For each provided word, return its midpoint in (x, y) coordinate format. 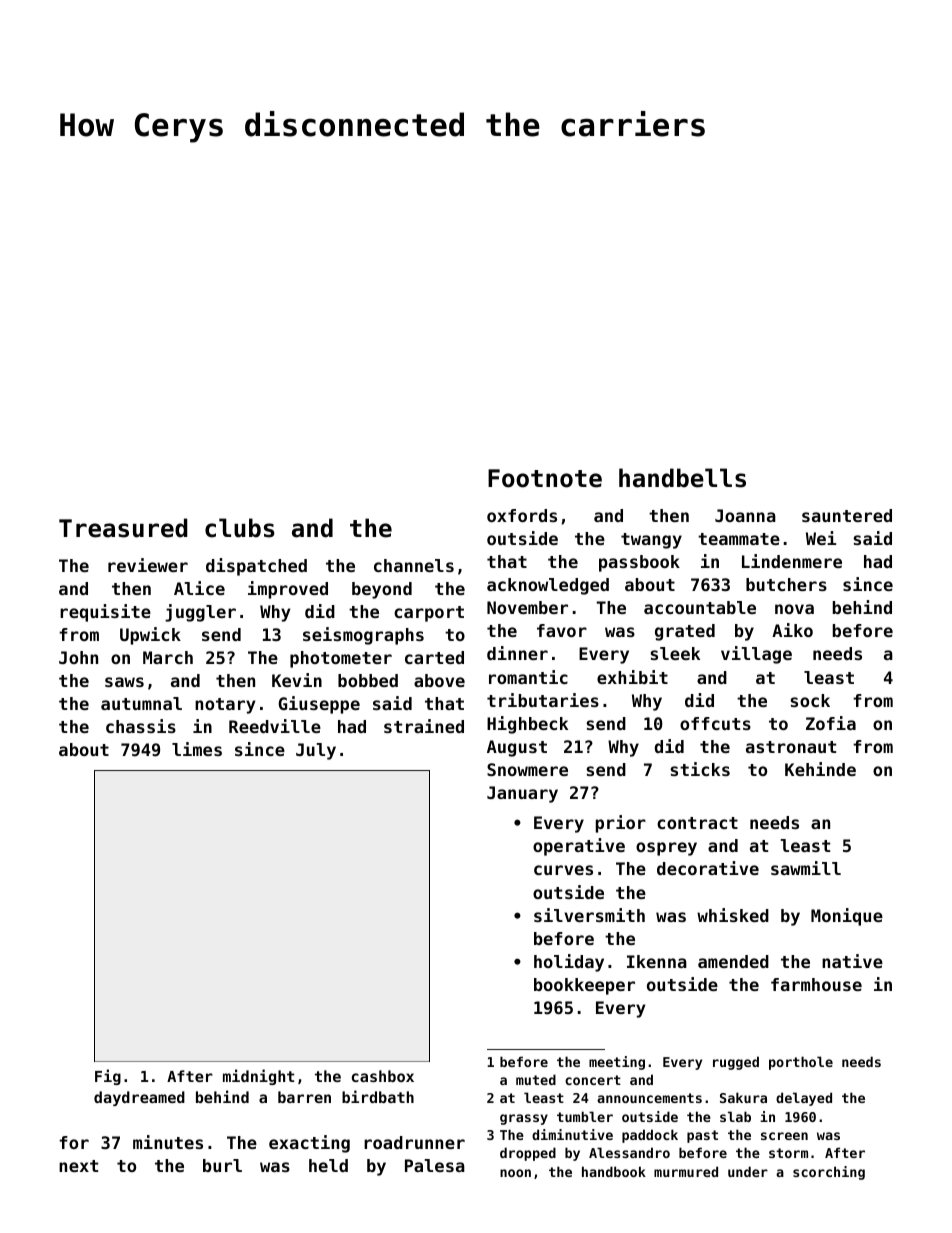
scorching (829, 1173)
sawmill (806, 868)
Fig (108, 1077)
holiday (569, 963)
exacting (309, 1144)
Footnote (545, 478)
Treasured (123, 528)
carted (434, 657)
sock (810, 700)
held (328, 1165)
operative (579, 847)
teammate (739, 539)
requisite (105, 613)
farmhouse (816, 984)
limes (197, 749)
